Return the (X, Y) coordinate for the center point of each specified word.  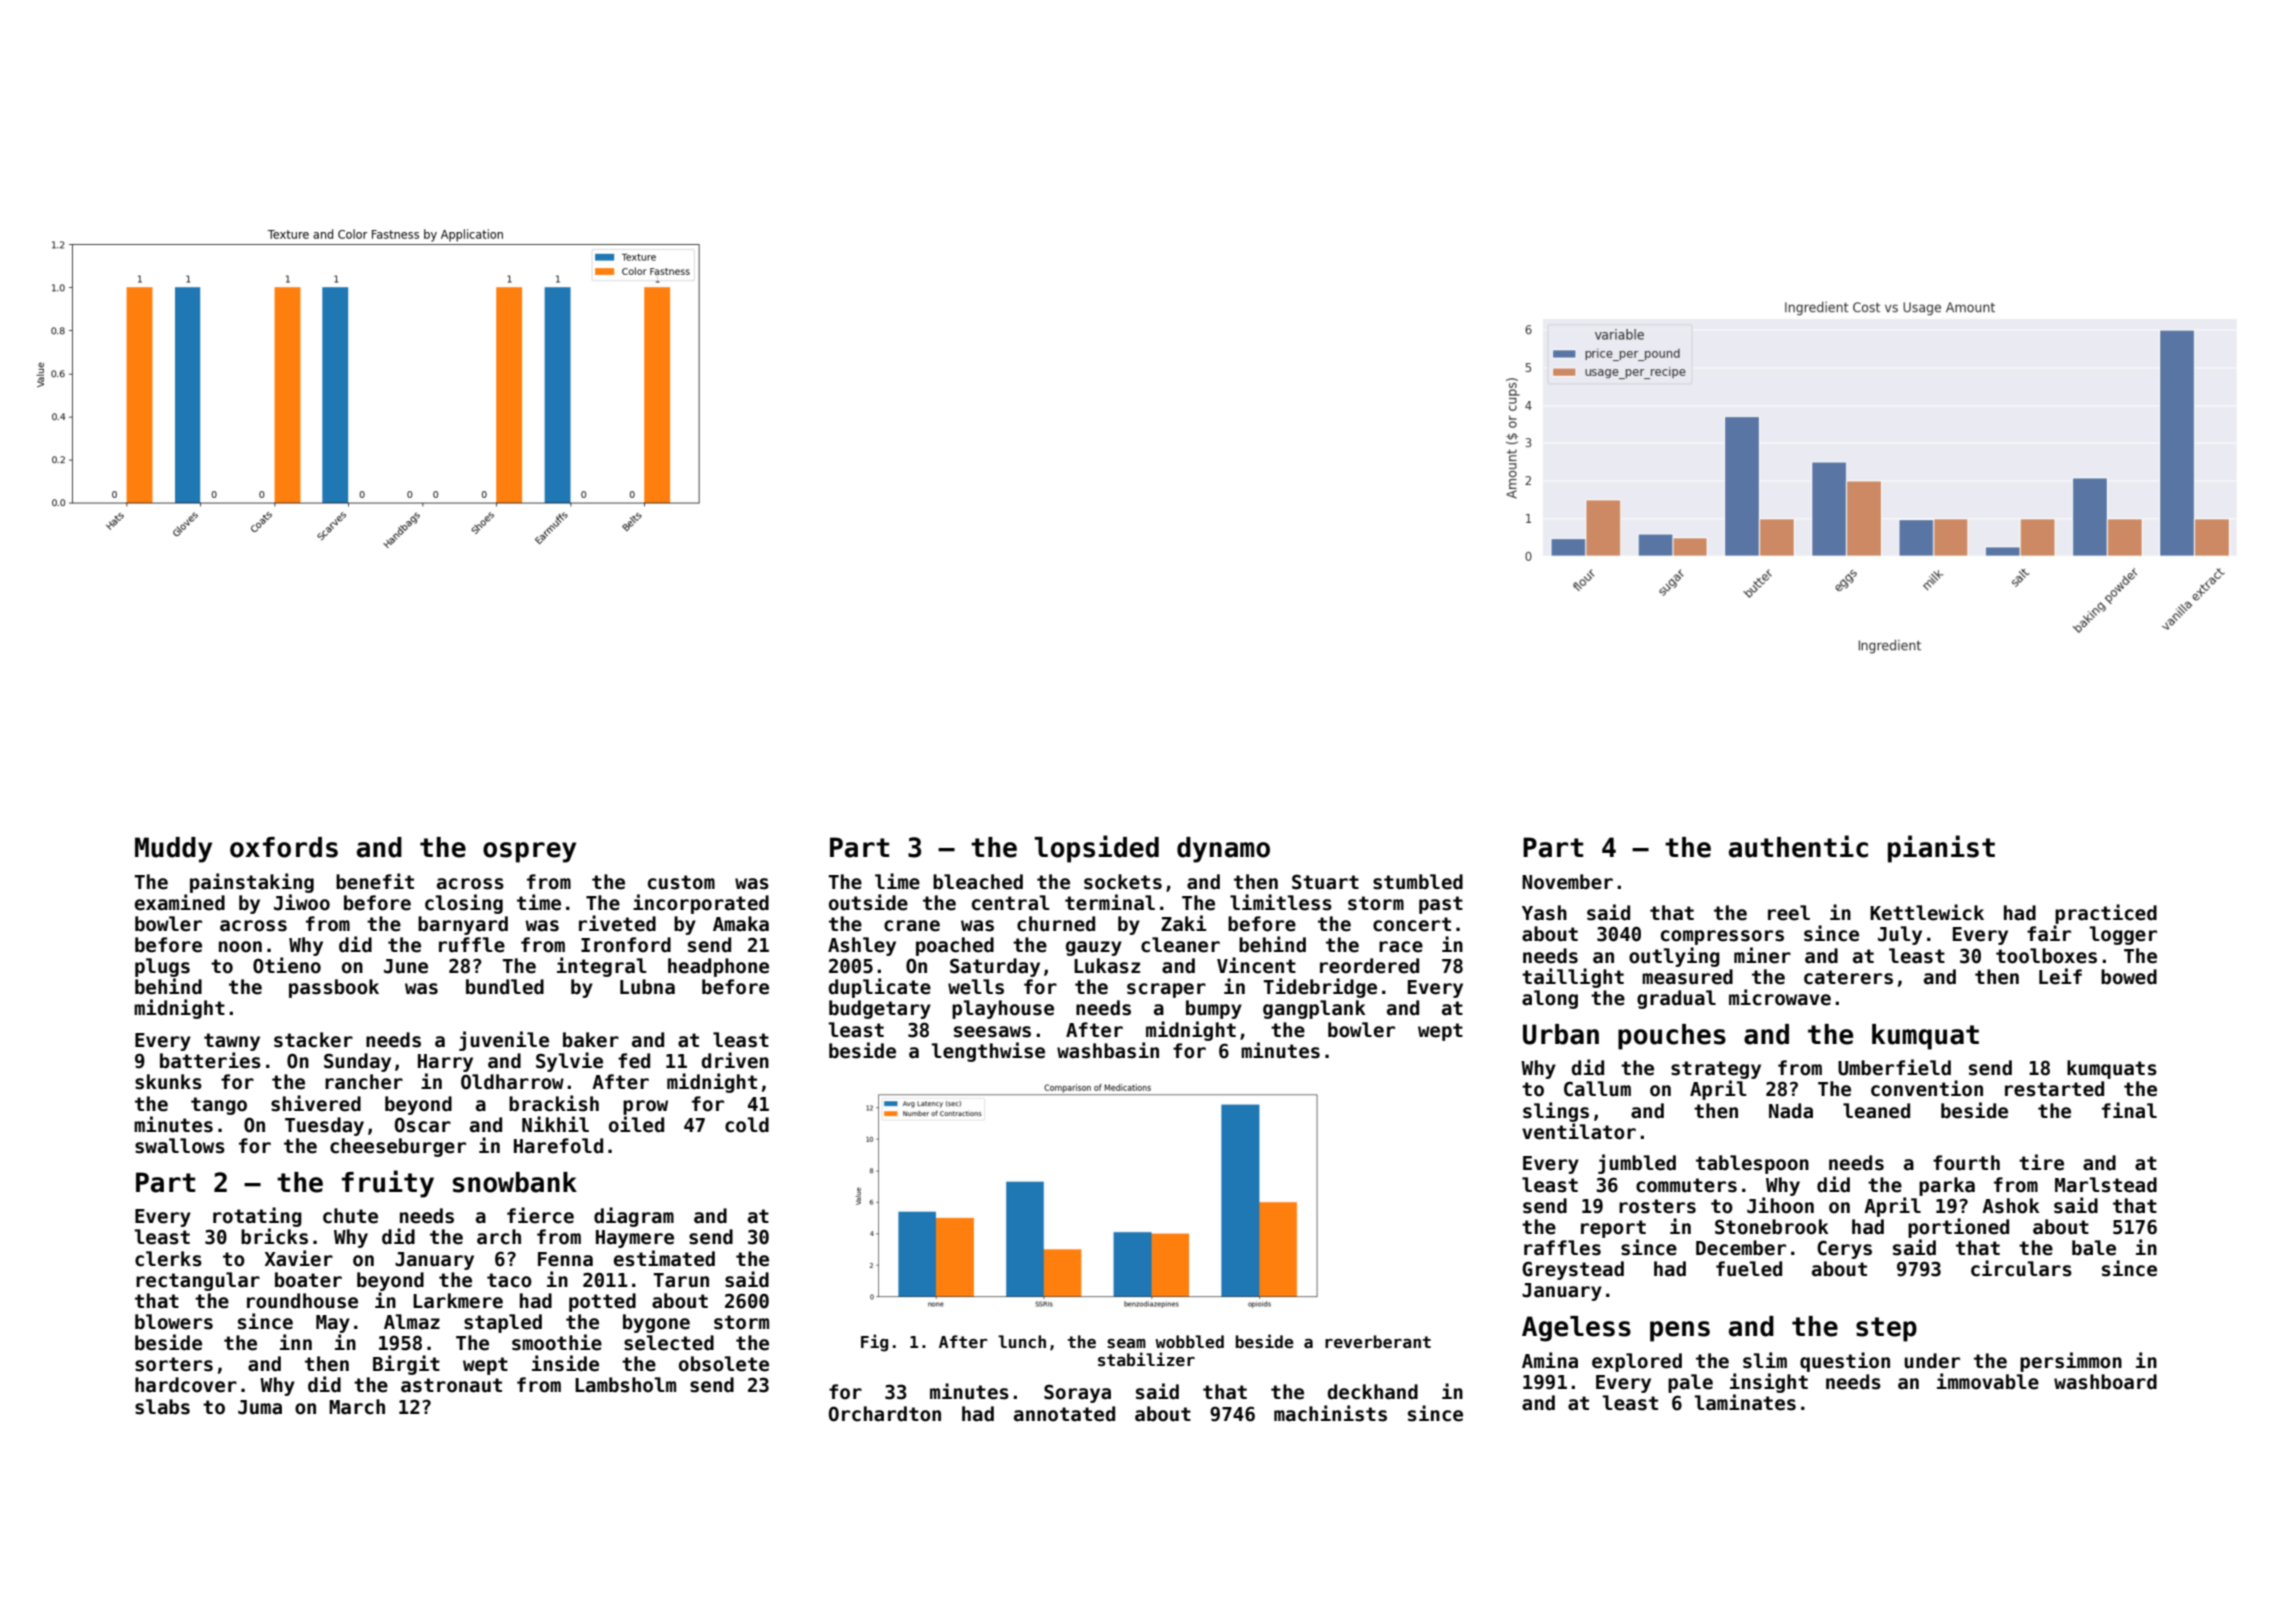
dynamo (1223, 850)
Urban (1561, 1034)
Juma (260, 1407)
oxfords (284, 847)
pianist (1941, 849)
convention (1927, 1088)
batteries (210, 1060)
